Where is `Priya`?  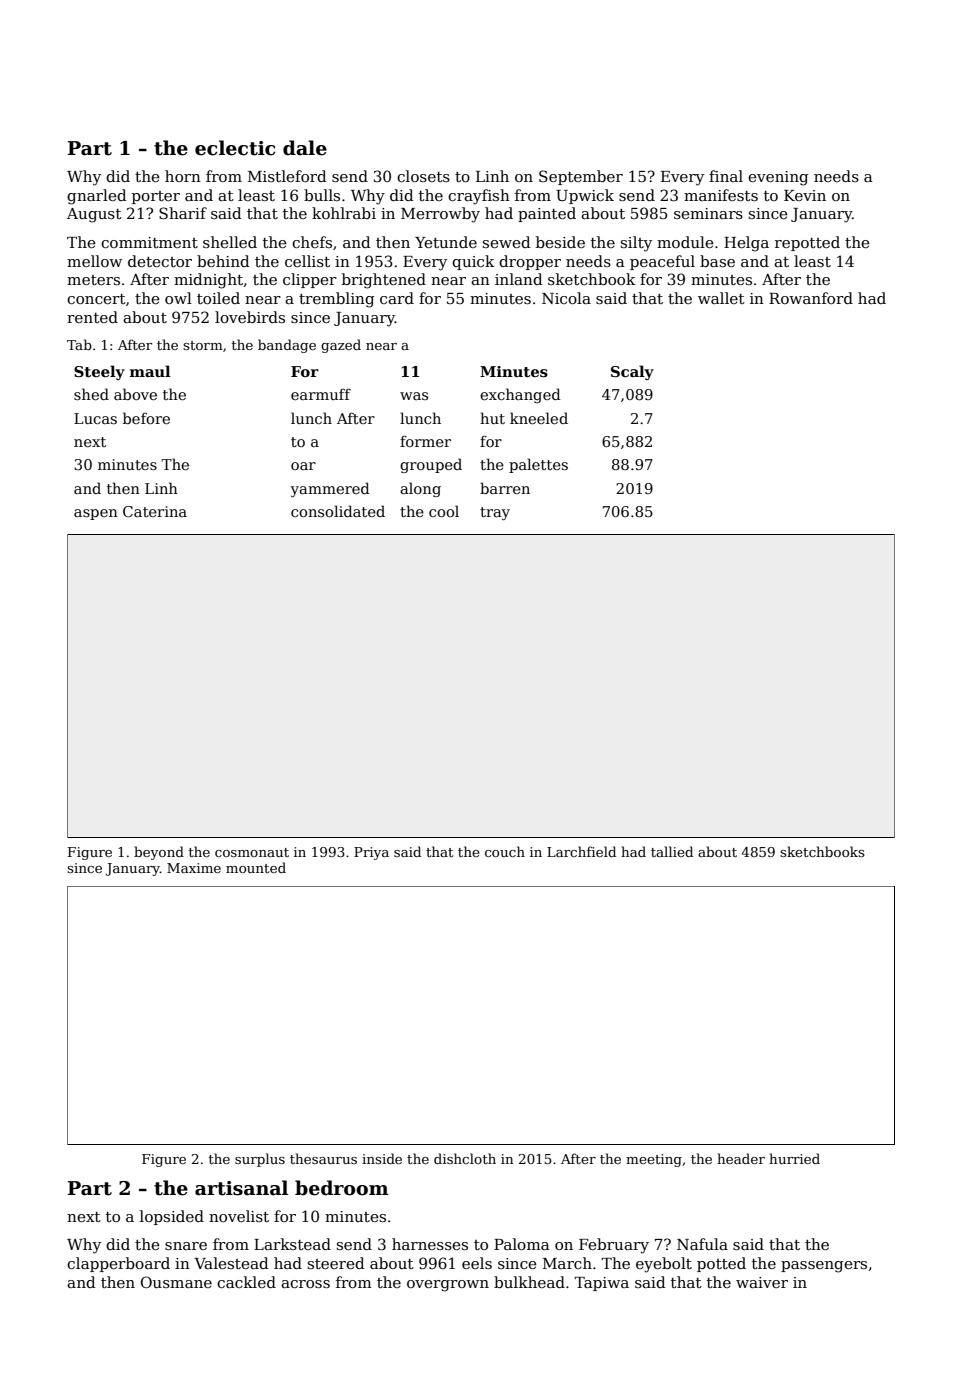 Priya is located at coordinates (371, 853).
